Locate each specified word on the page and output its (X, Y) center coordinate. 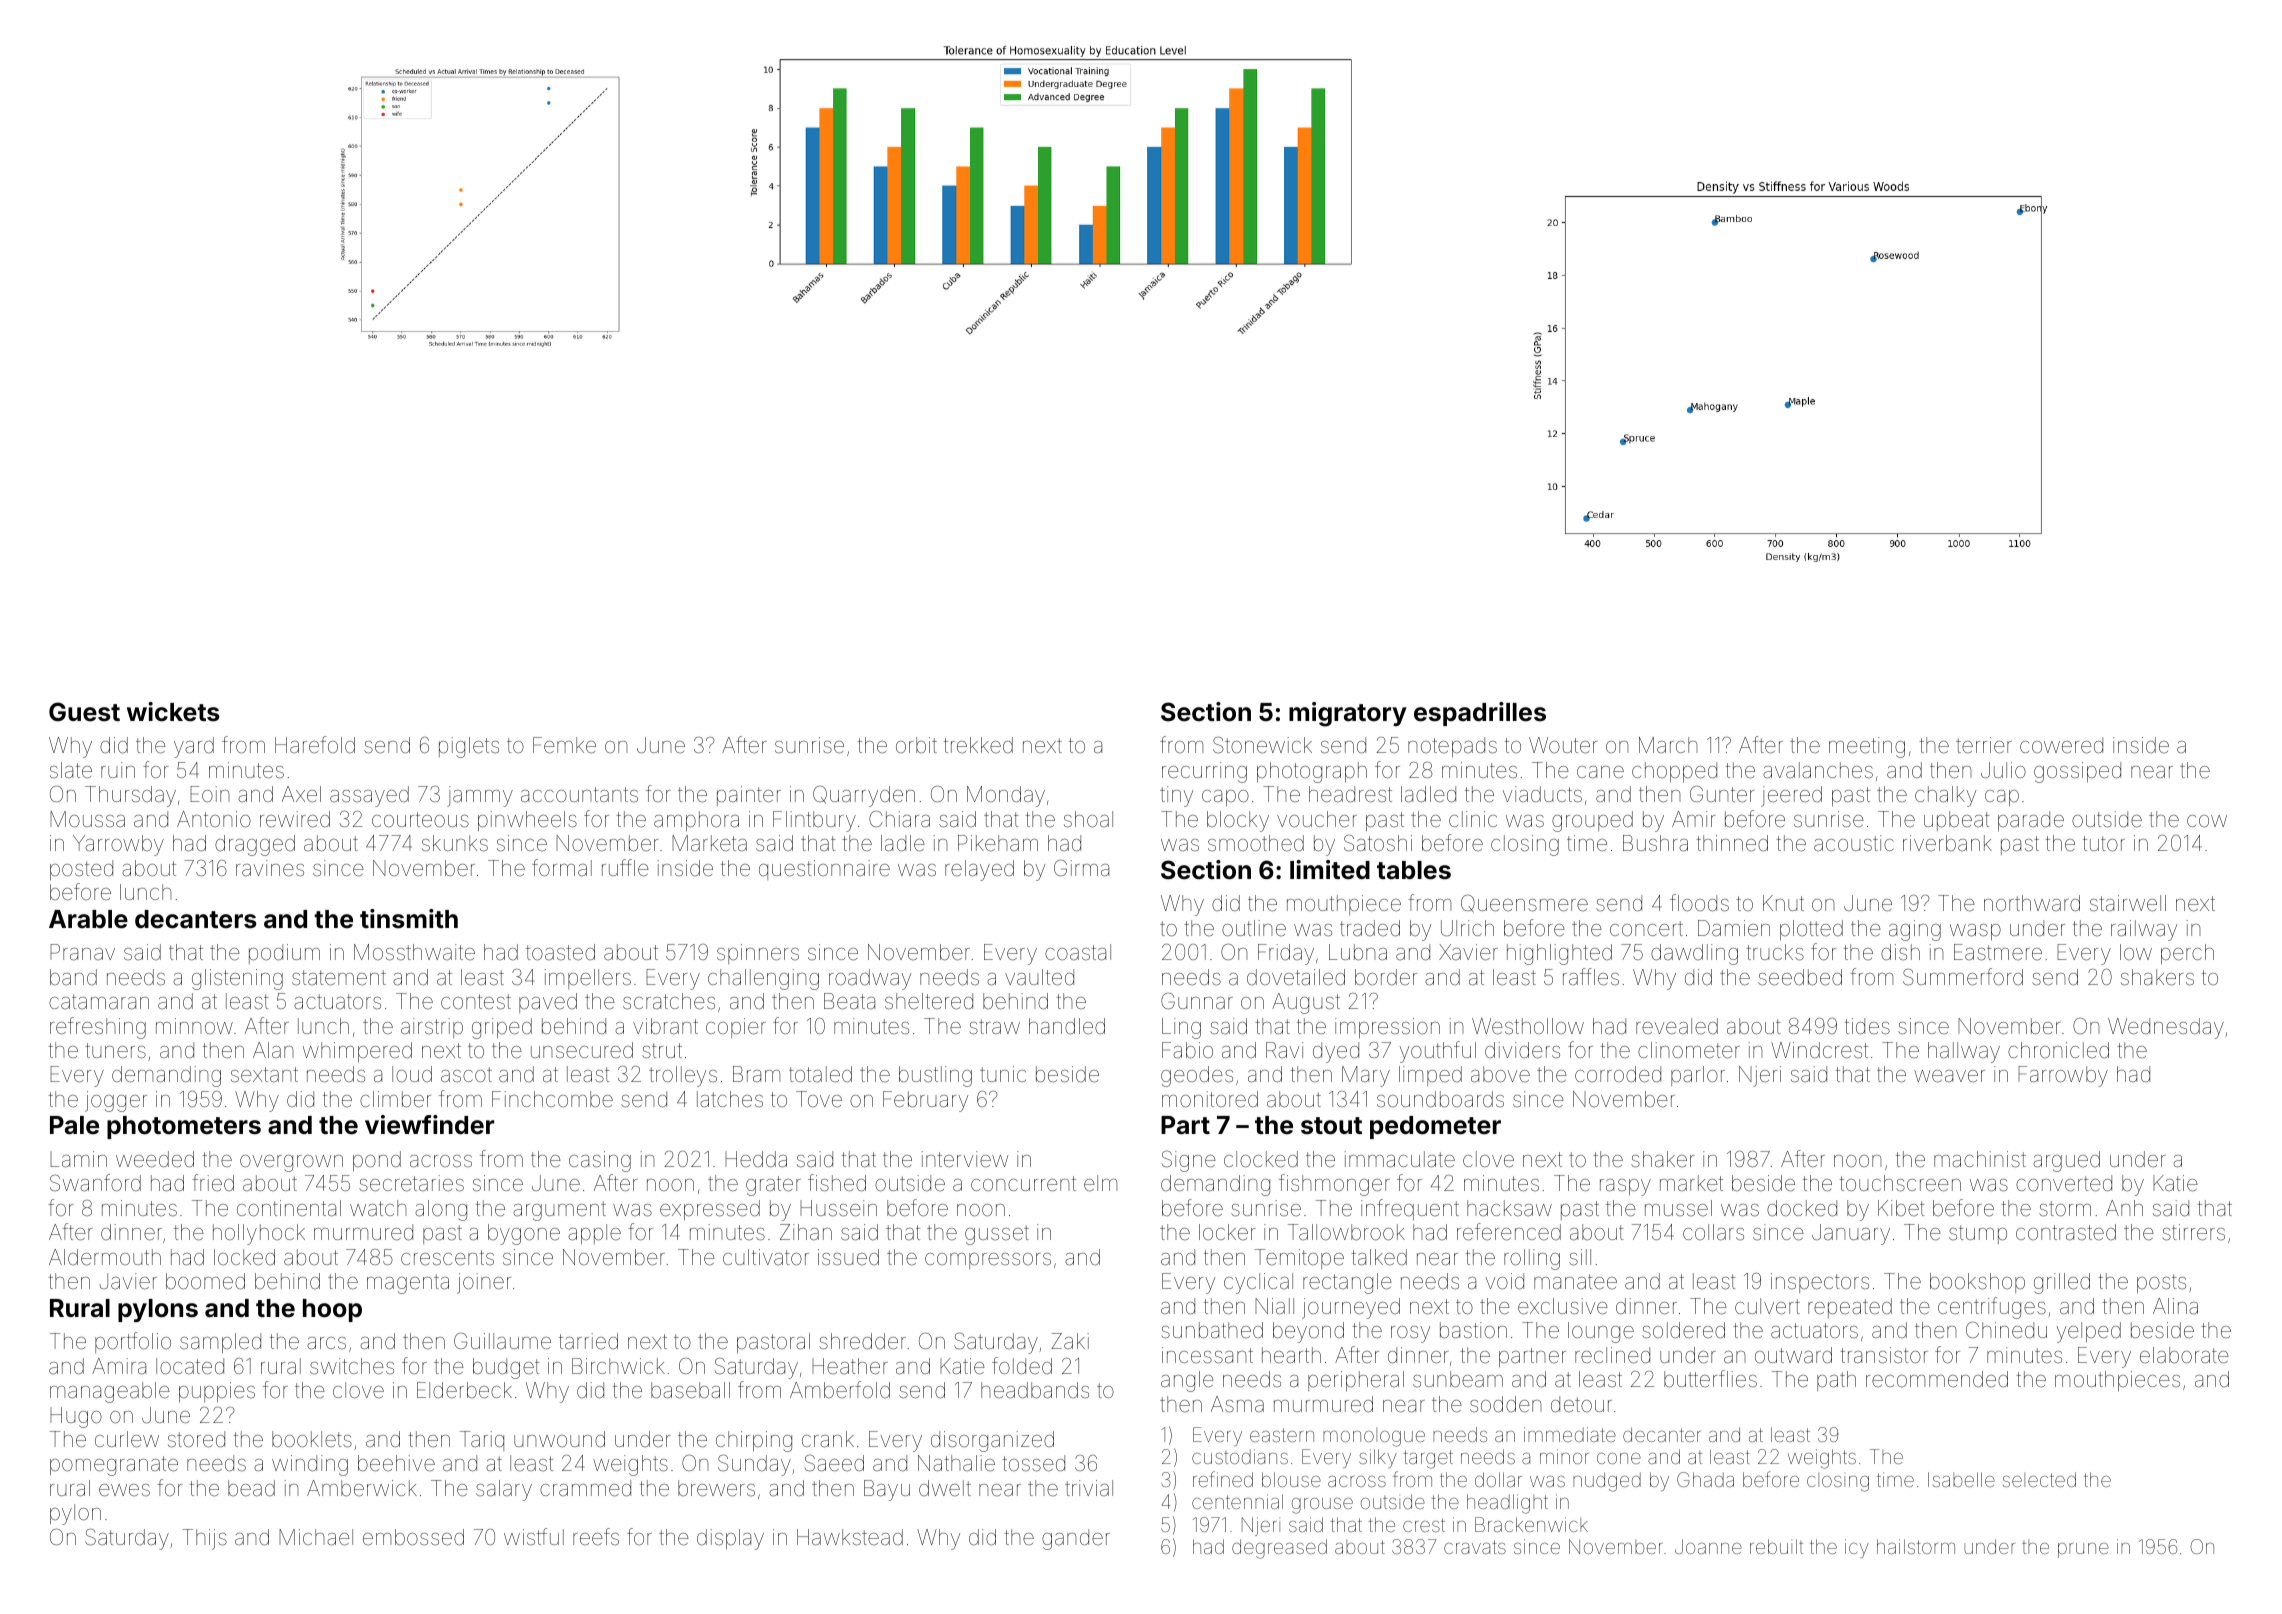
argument (559, 1211)
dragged (255, 845)
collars (1713, 1232)
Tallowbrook (1346, 1232)
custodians (1240, 1456)
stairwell (2128, 903)
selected (2039, 1479)
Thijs (204, 1539)
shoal (1088, 819)
